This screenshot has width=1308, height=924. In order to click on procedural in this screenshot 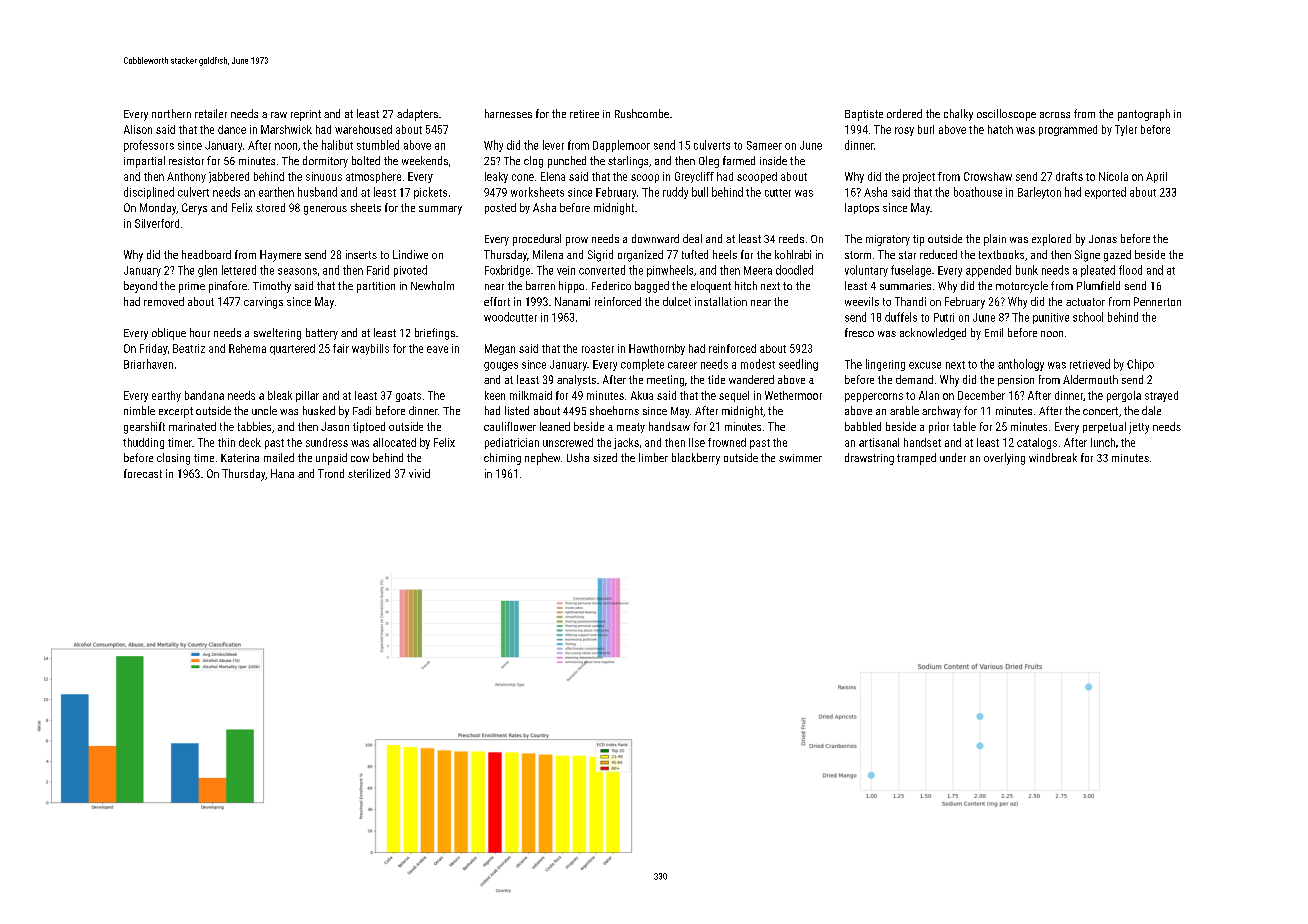, I will do `click(537, 240)`.
